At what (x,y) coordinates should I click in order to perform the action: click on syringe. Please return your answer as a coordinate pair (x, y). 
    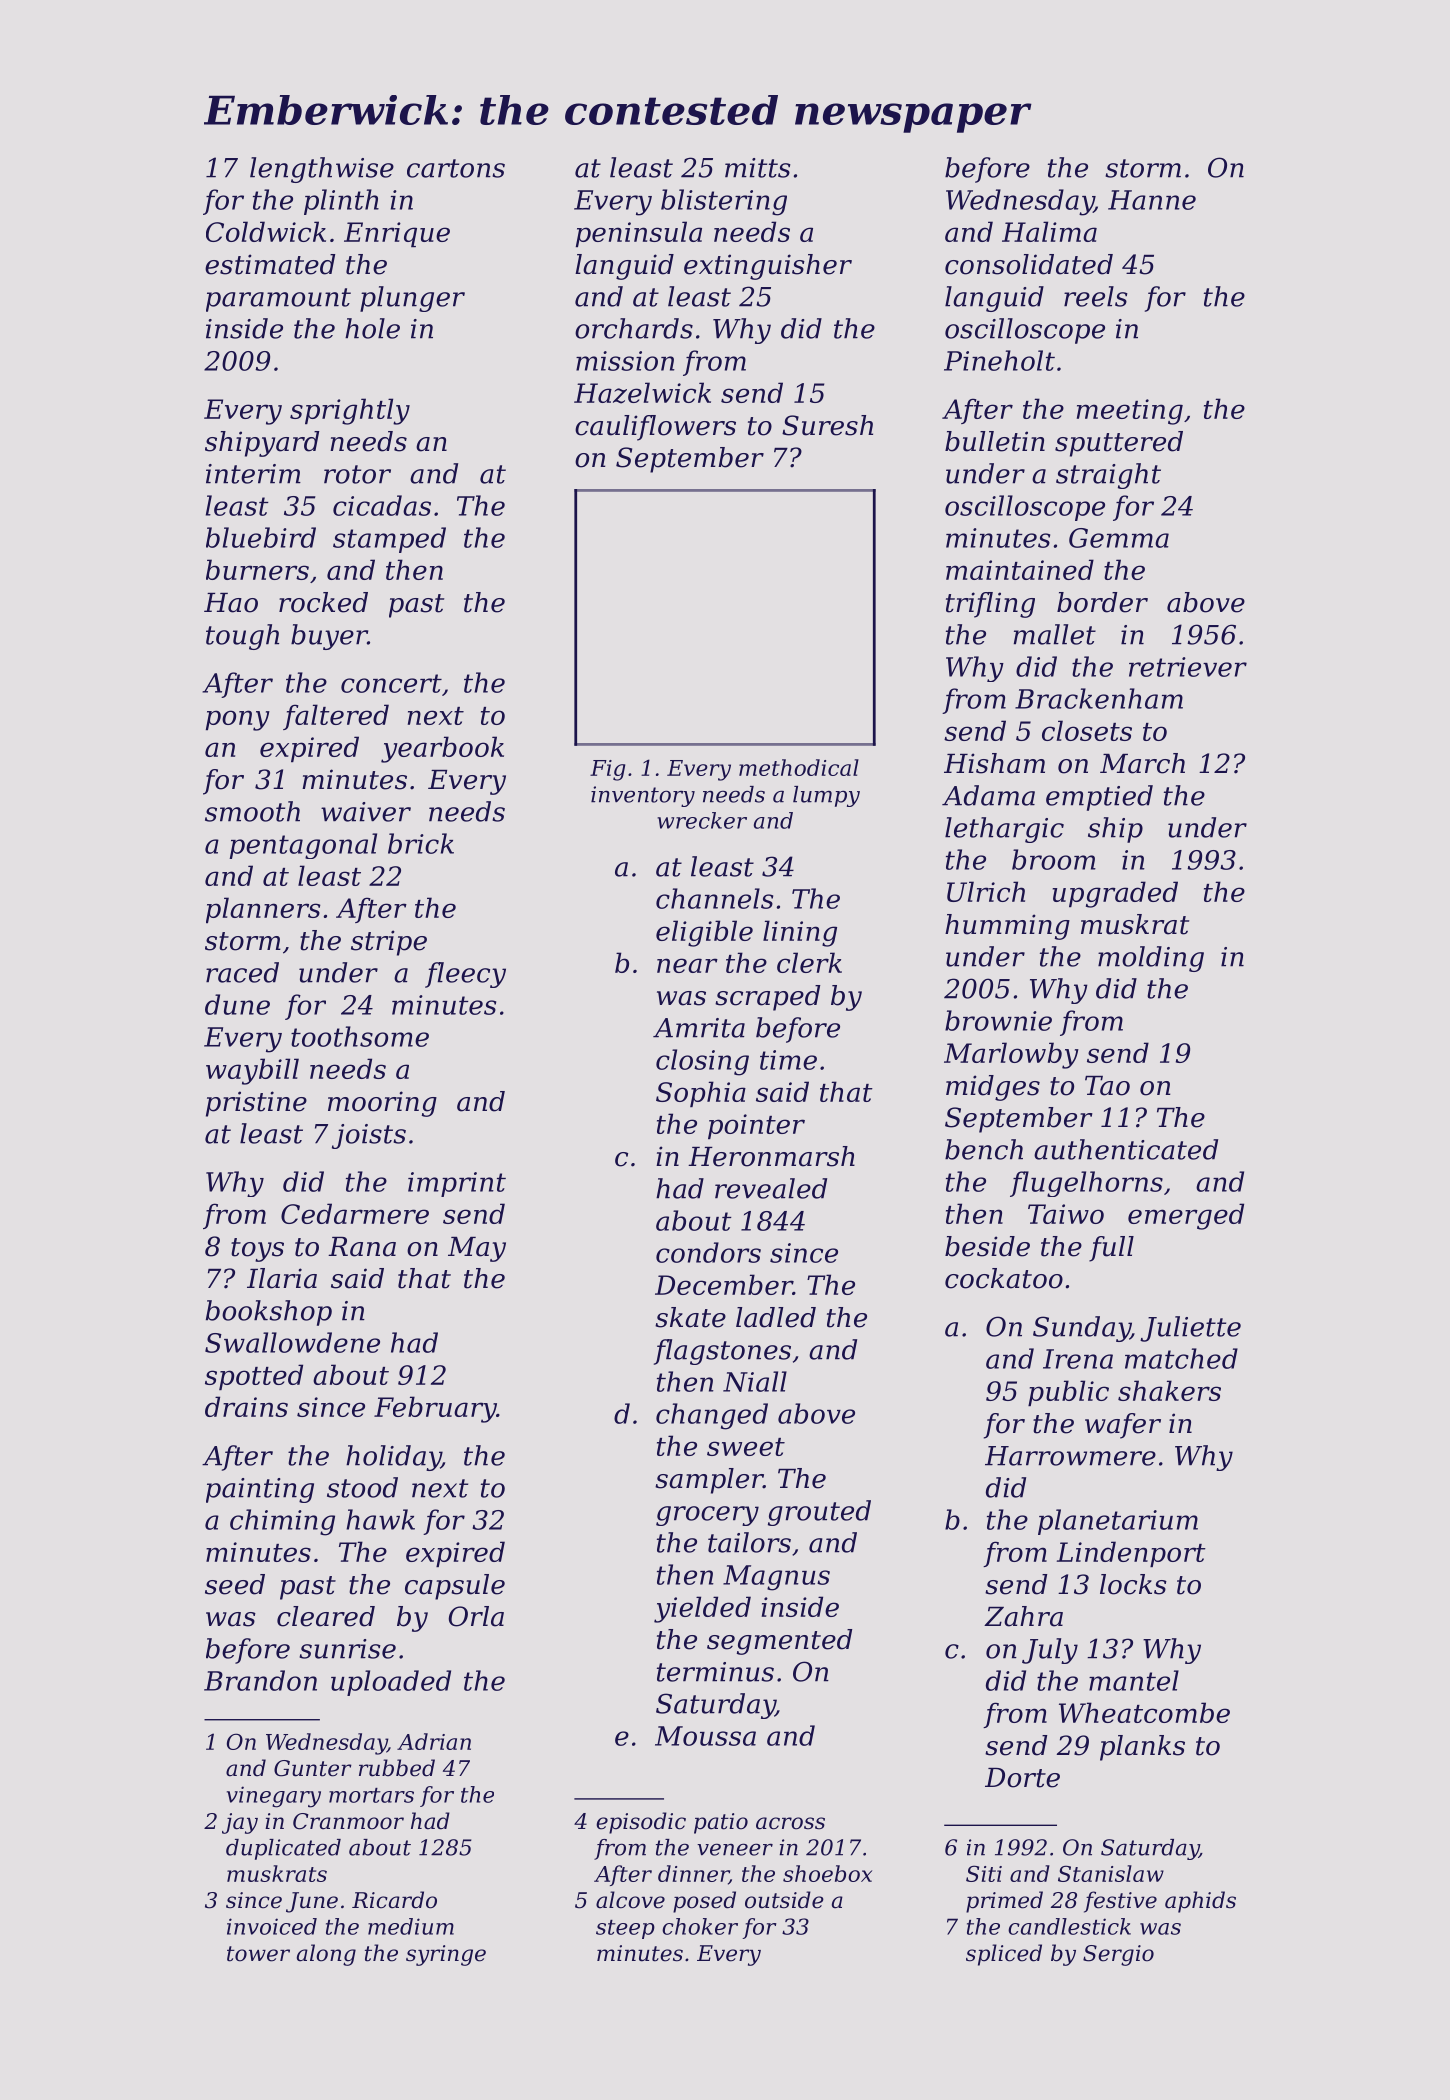
    Looking at the image, I should click on (446, 1955).
